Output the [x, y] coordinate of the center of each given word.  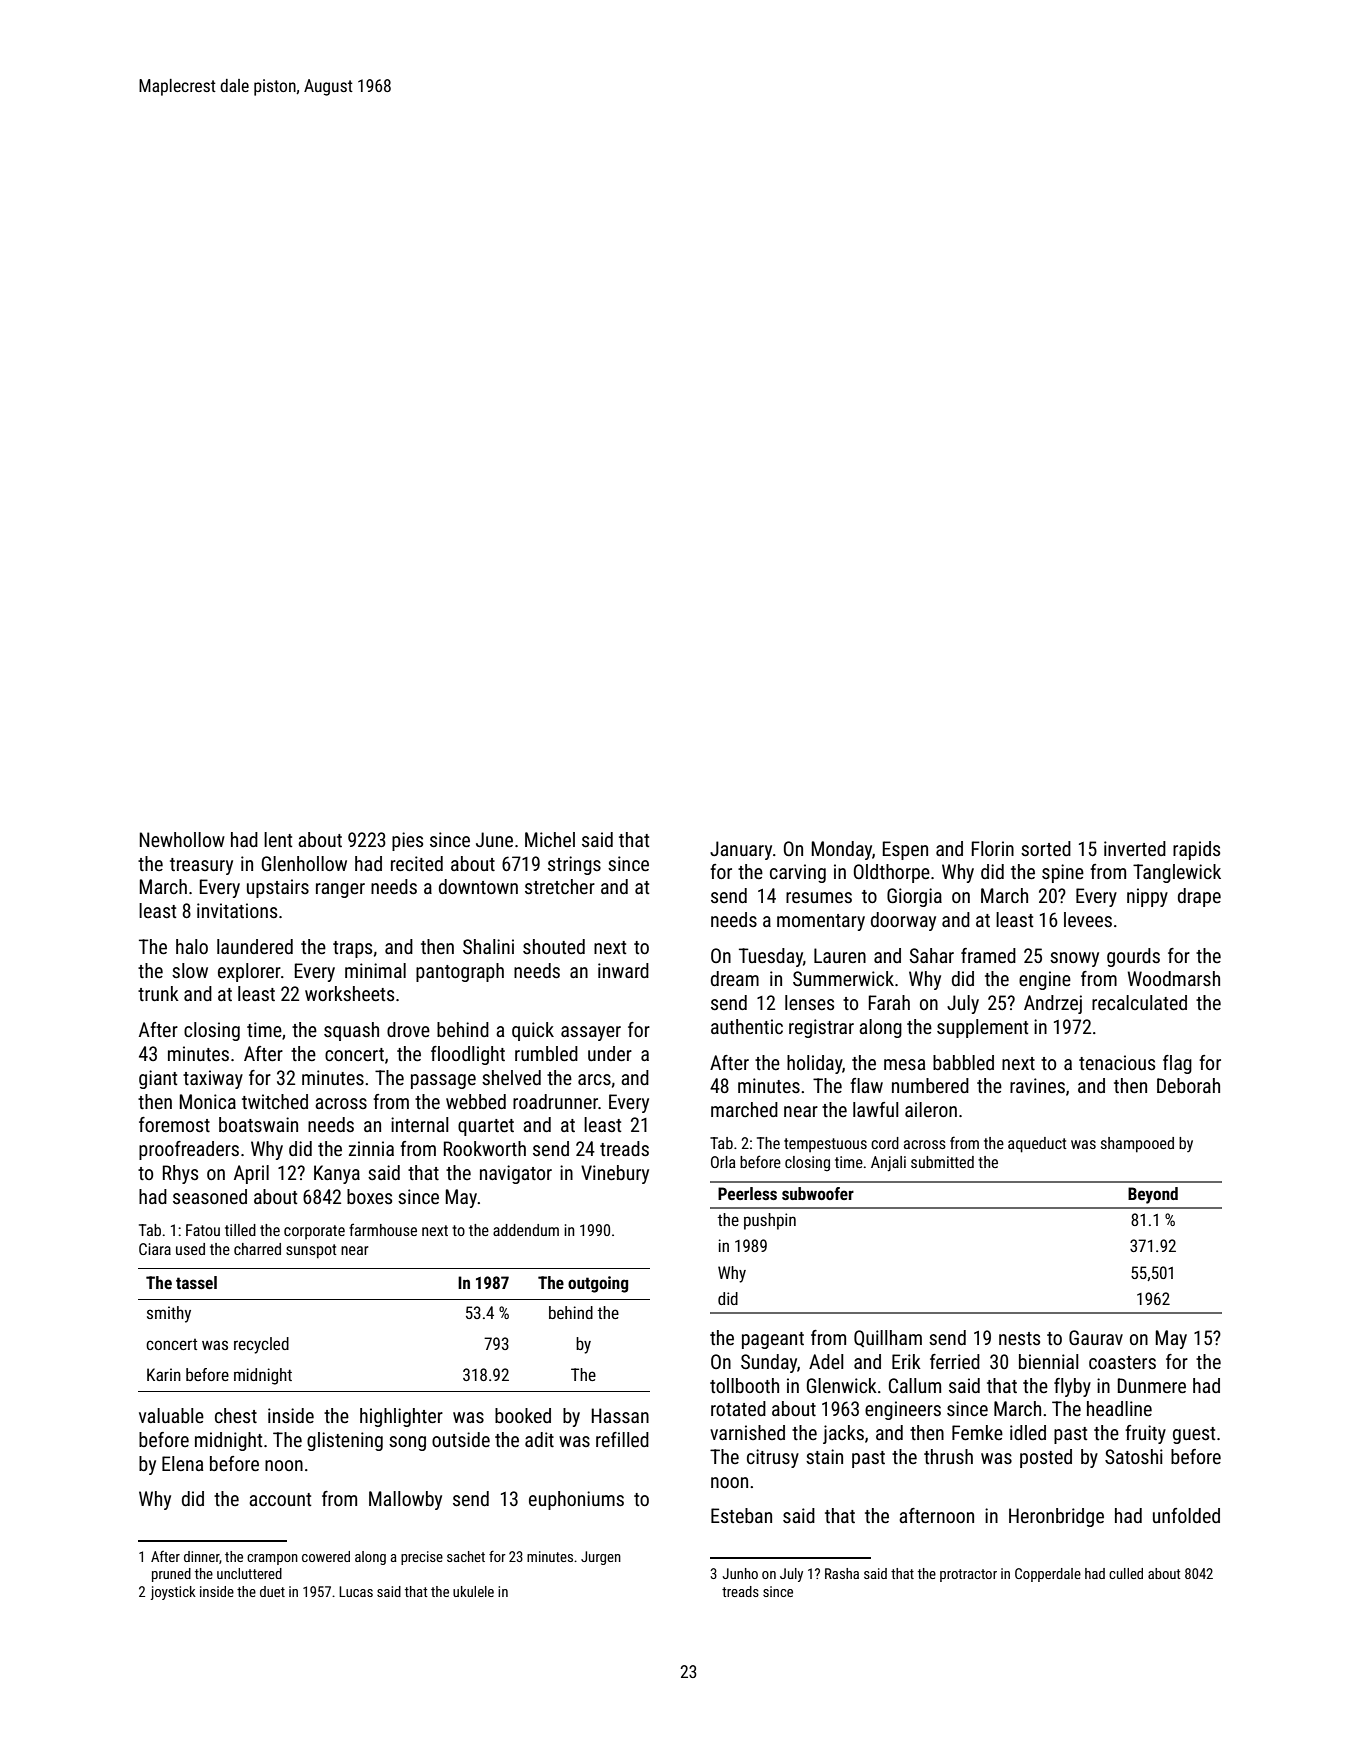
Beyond [1153, 1195]
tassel [196, 1282]
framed [988, 955]
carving [798, 873]
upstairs [278, 888]
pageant [773, 1340]
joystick [173, 1593]
